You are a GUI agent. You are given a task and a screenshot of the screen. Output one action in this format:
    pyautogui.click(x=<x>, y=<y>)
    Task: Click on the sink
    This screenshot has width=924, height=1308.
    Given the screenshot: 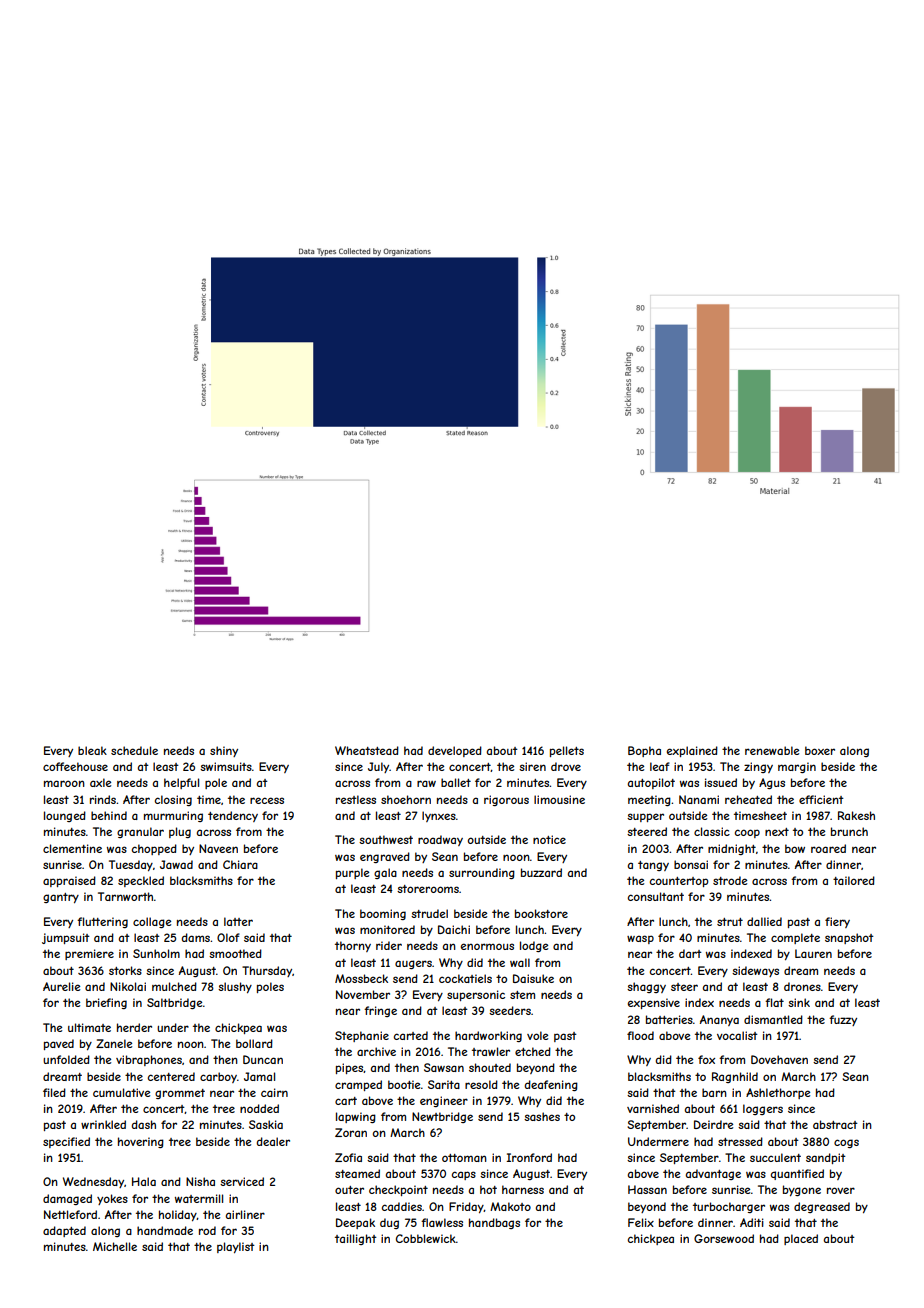 What is the action you would take?
    pyautogui.click(x=799, y=1002)
